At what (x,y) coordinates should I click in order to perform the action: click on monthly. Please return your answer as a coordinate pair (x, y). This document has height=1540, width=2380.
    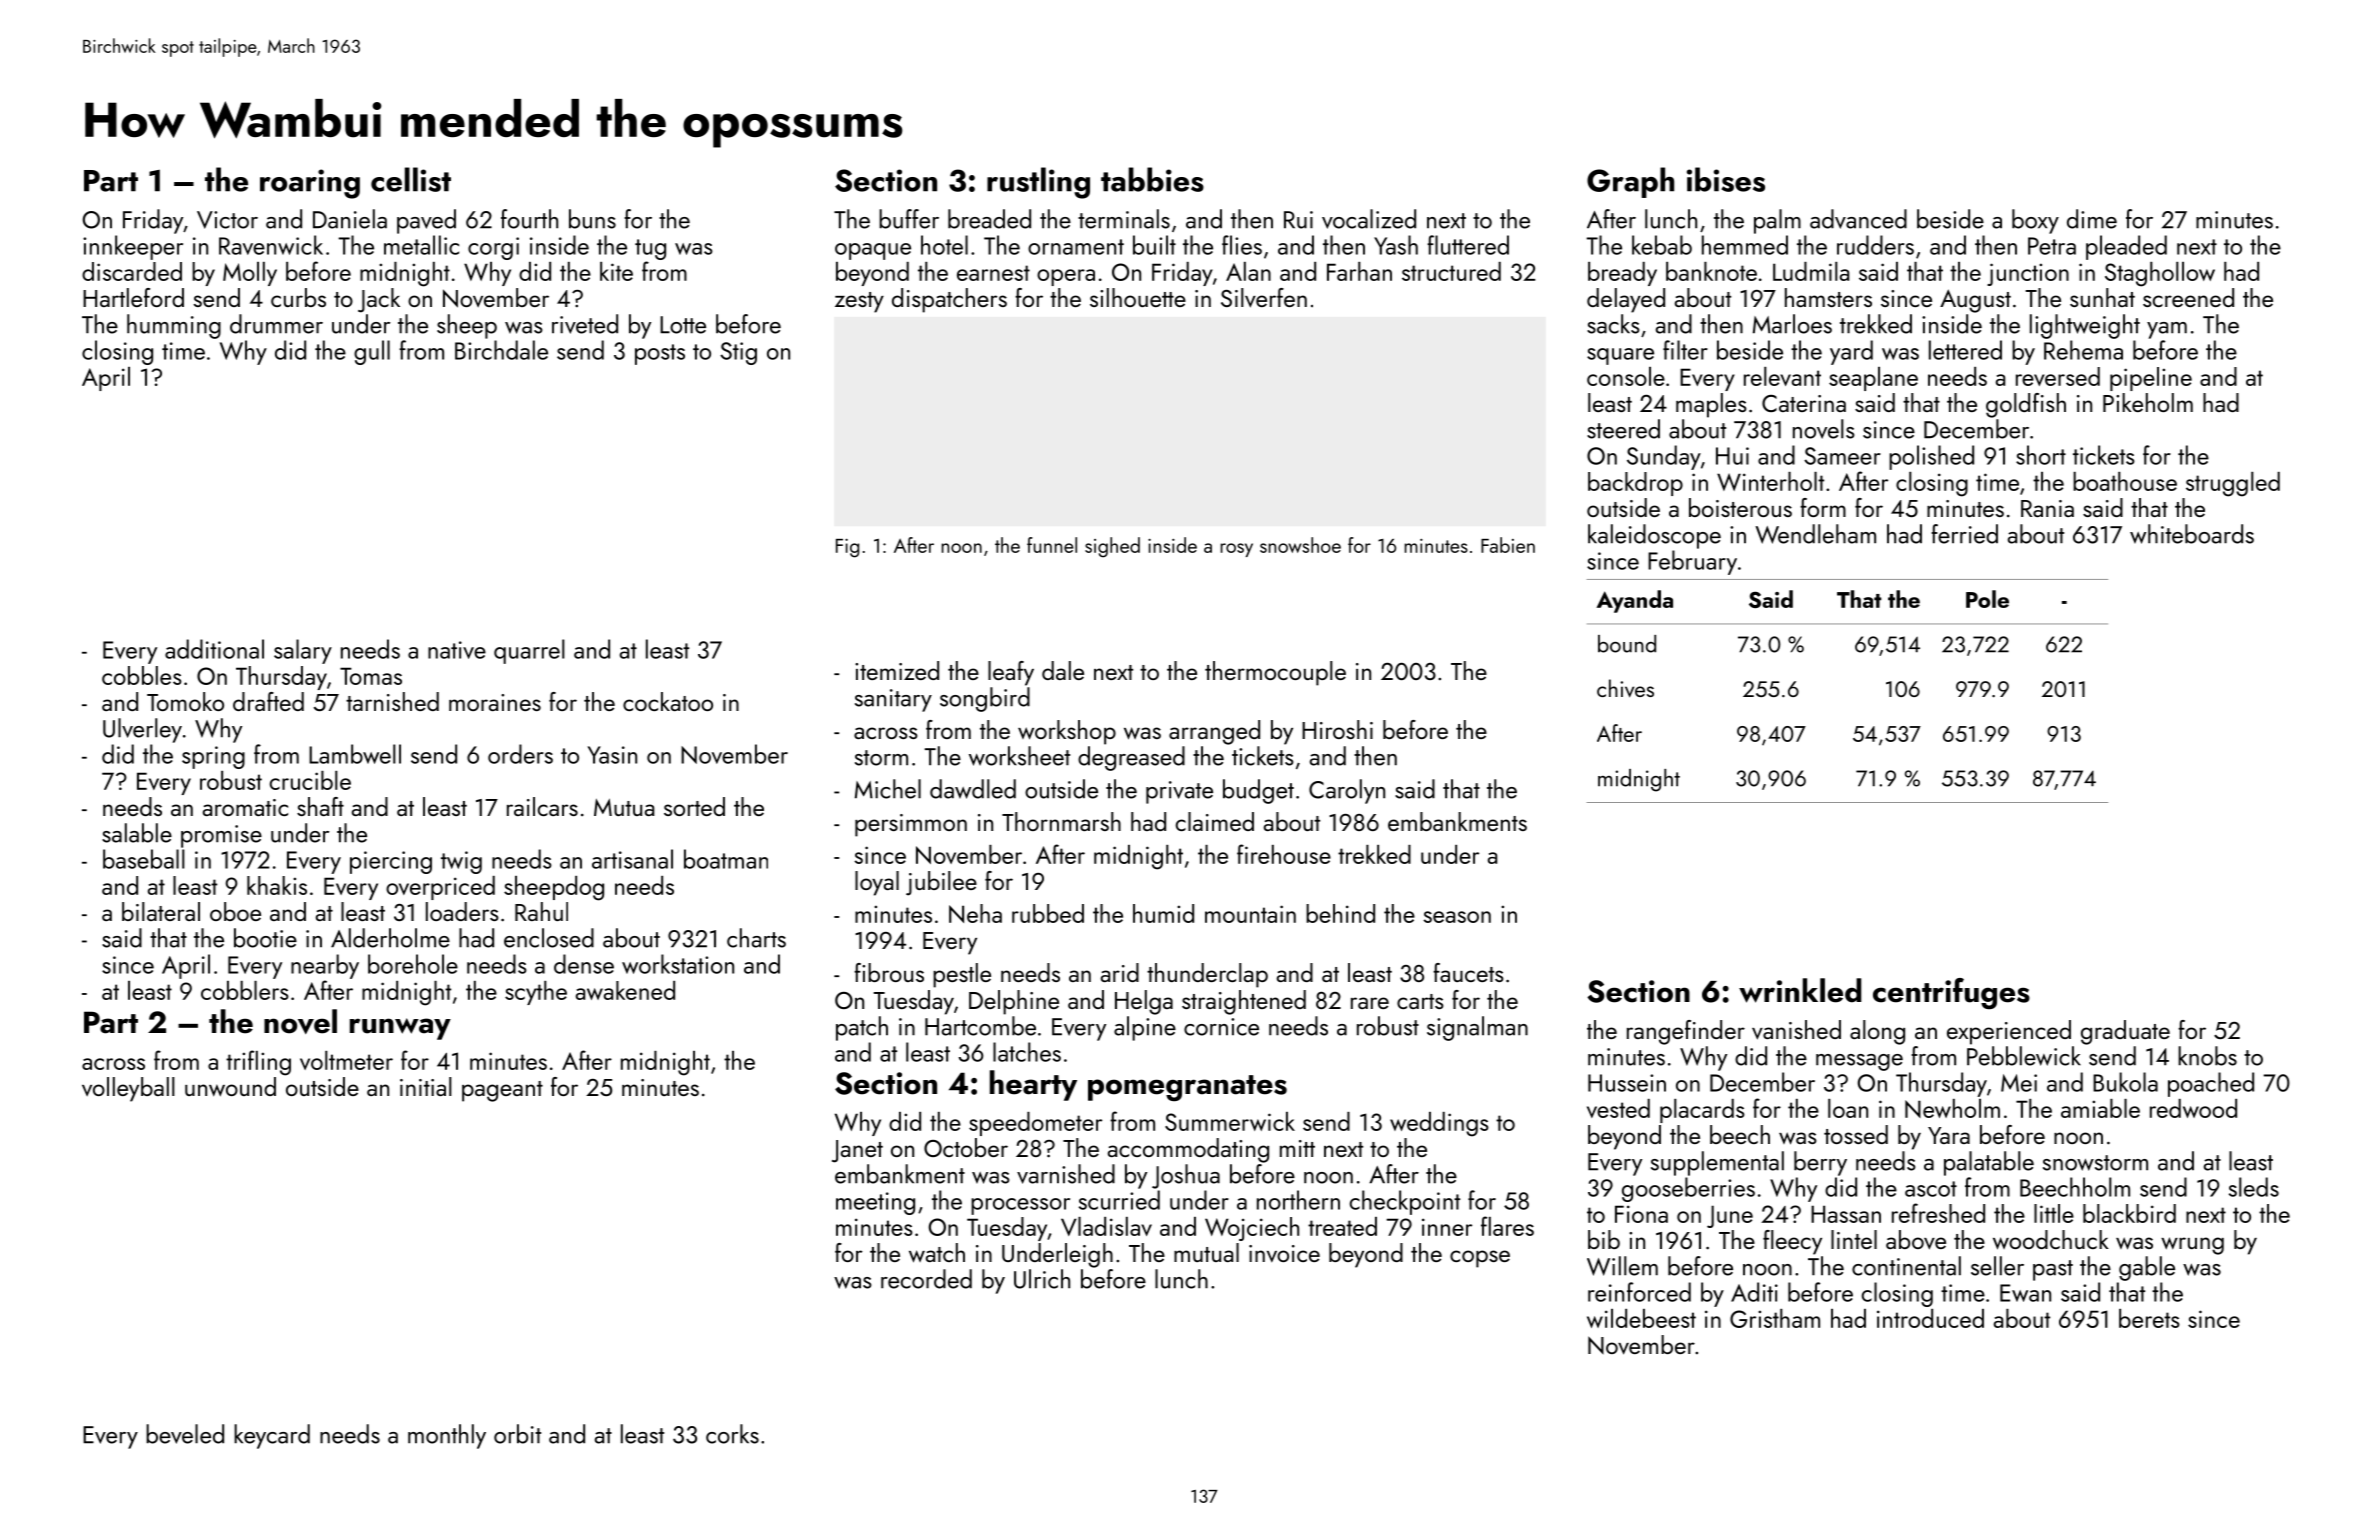
    Looking at the image, I should click on (447, 1436).
